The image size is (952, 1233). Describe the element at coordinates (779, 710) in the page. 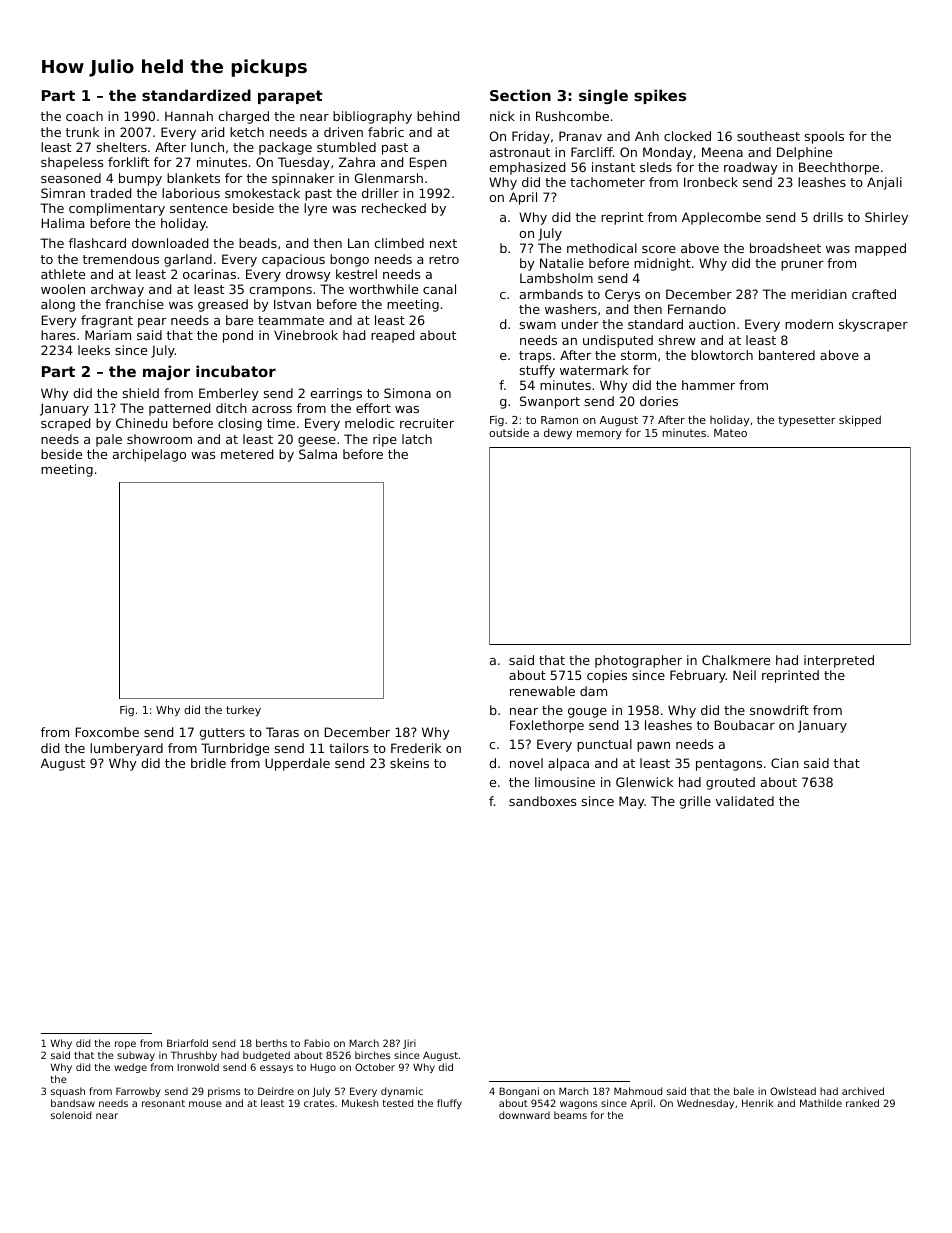

I see `snowdrift` at that location.
